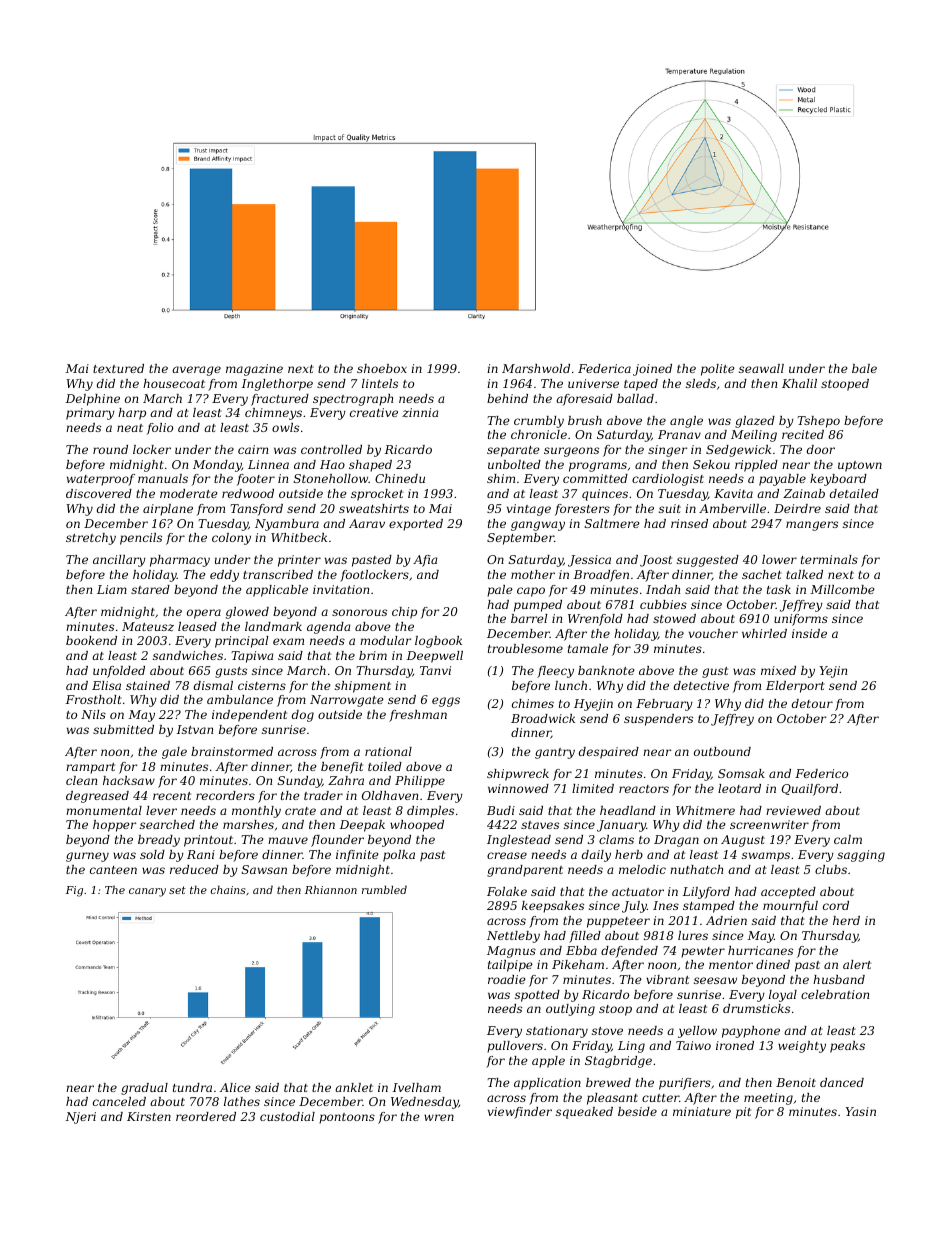 Image resolution: width=952 pixels, height=1233 pixels. I want to click on brainstormed, so click(232, 751).
